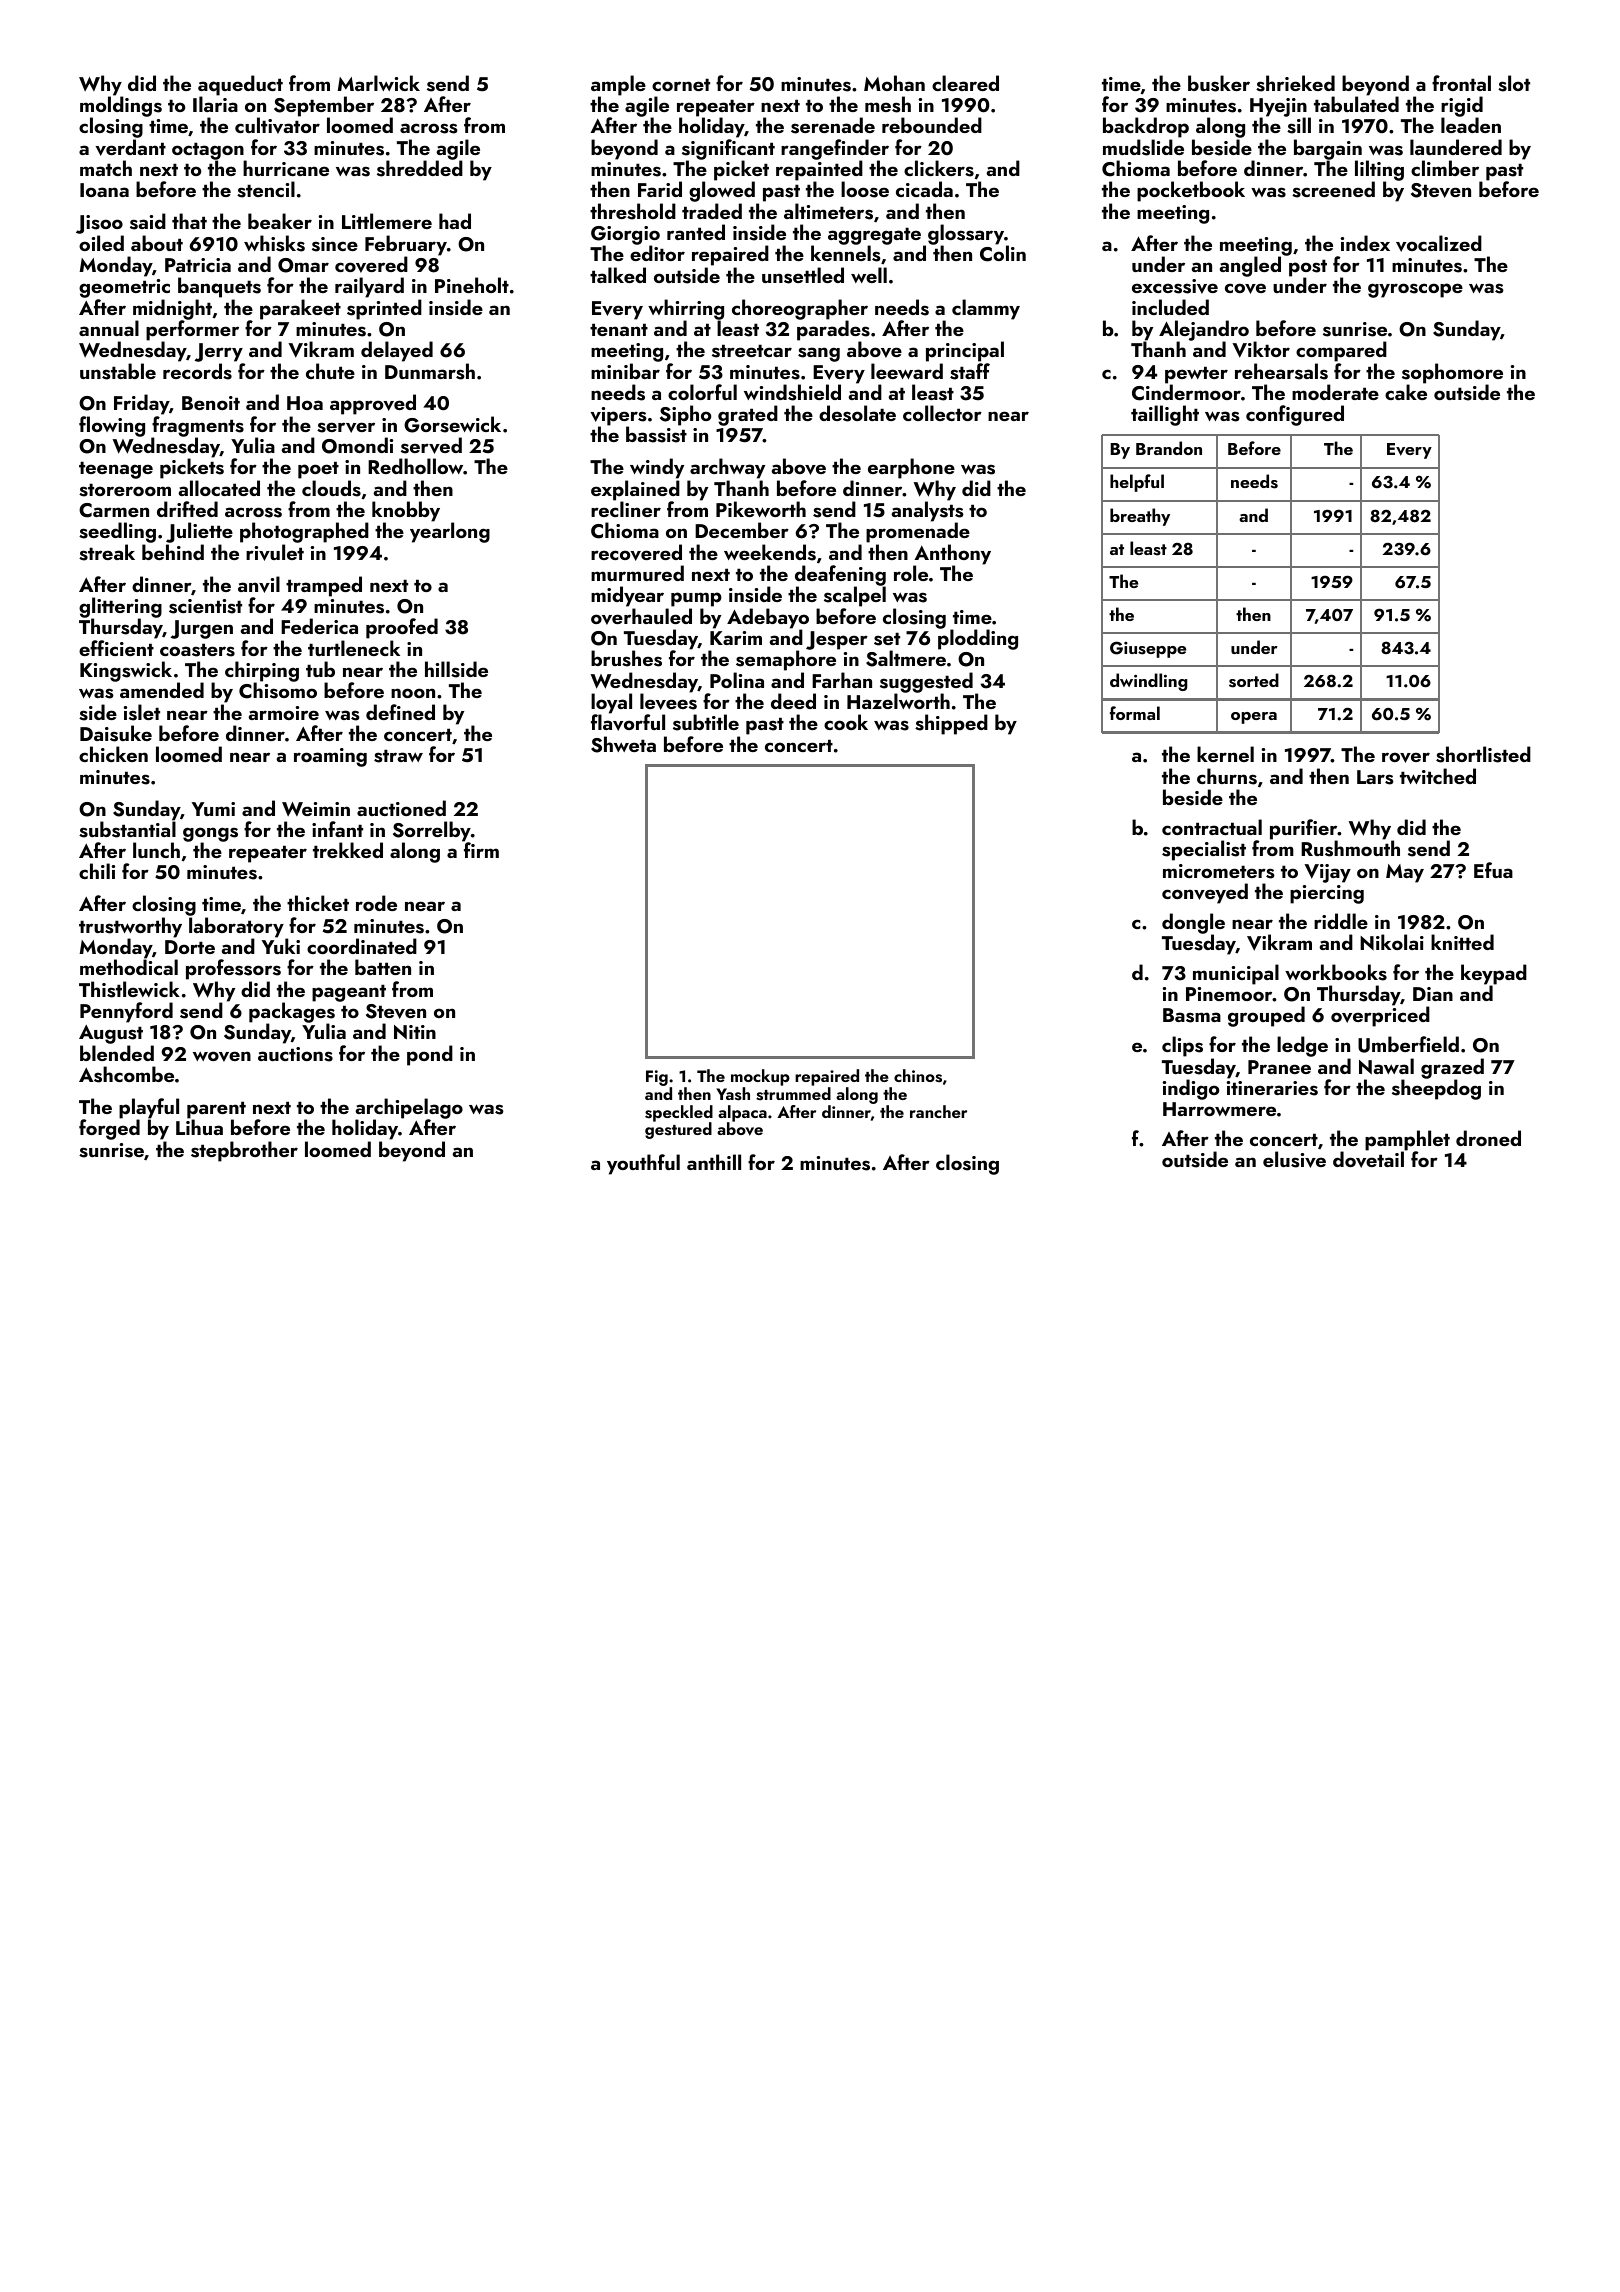 The width and height of the image is (1620, 2292). I want to click on leaden, so click(1471, 125).
